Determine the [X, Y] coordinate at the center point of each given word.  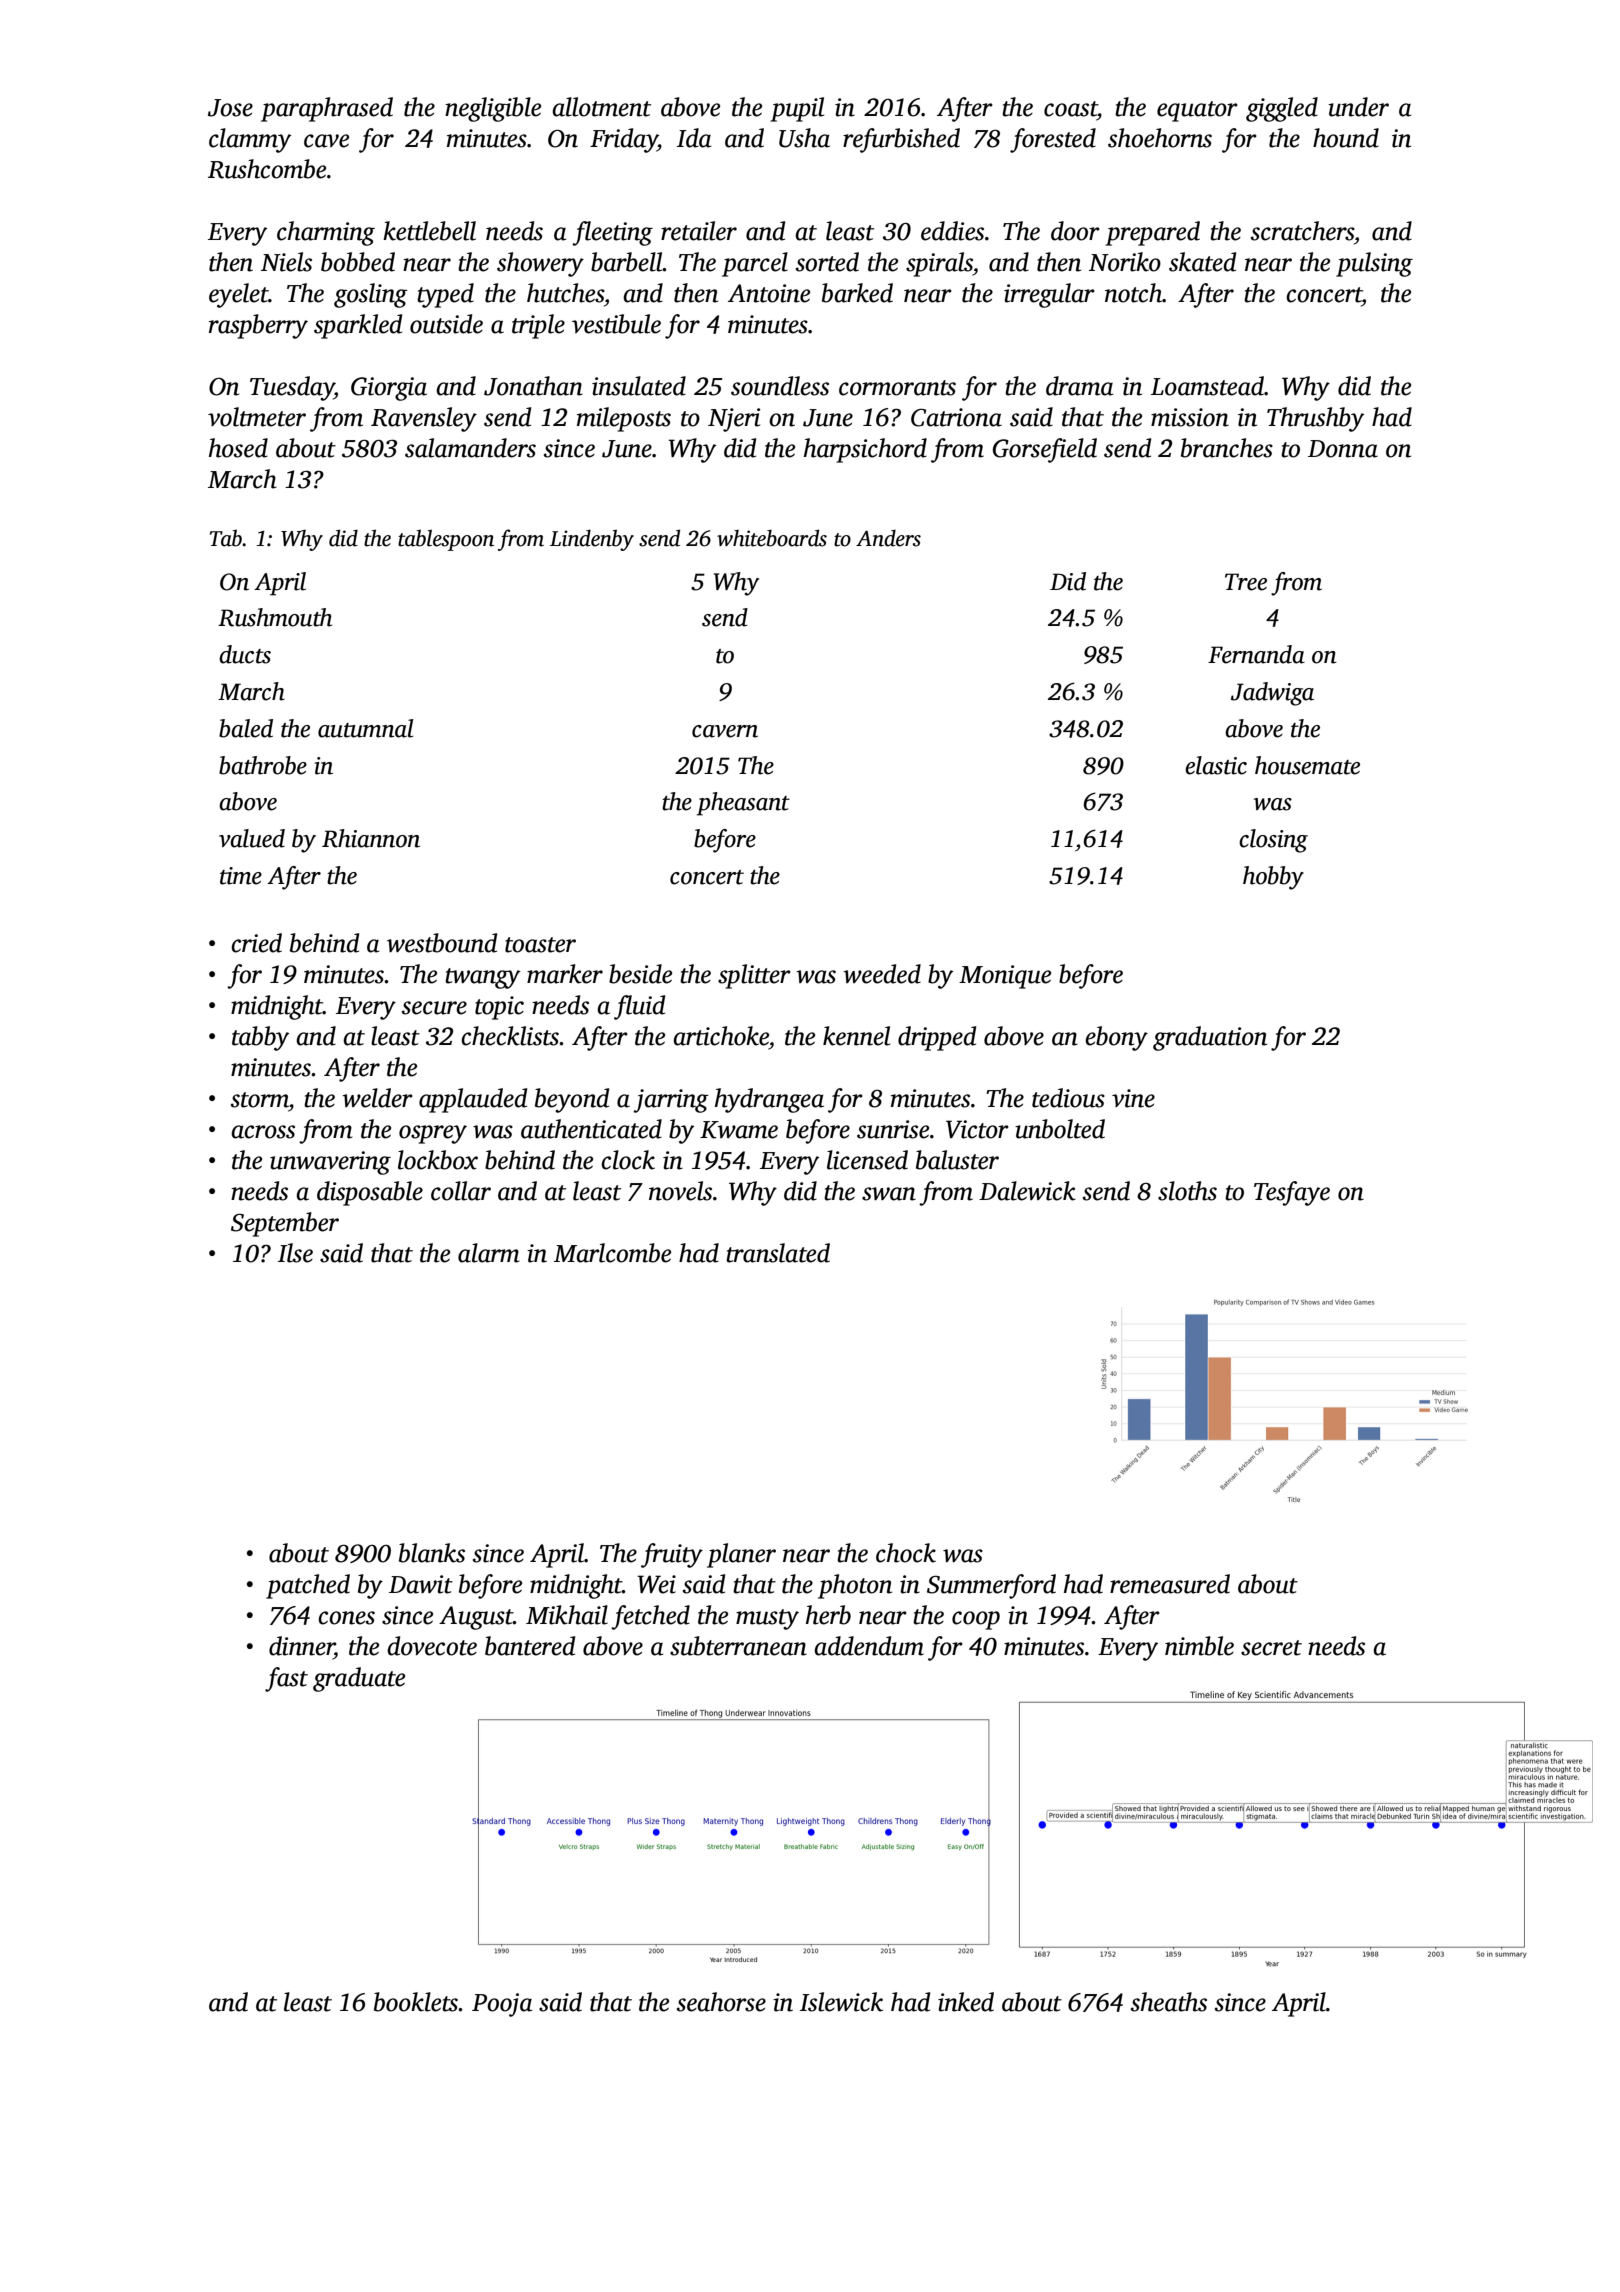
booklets [416, 2002]
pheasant [743, 804]
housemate [1307, 765]
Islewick [841, 2002]
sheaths [1169, 2002]
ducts [245, 654]
